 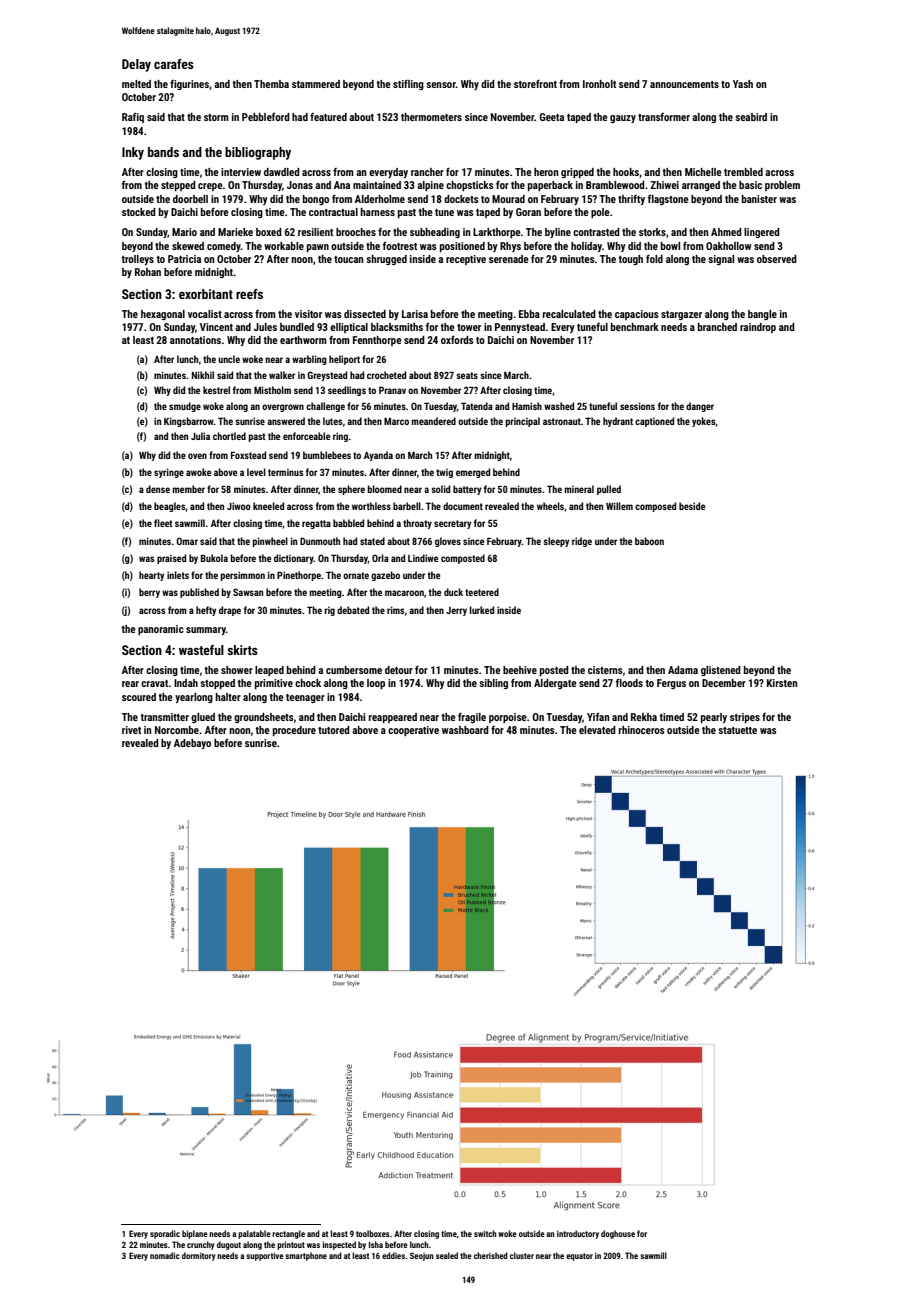 What do you see at coordinates (441, 85) in the screenshot?
I see `sensor` at bounding box center [441, 85].
